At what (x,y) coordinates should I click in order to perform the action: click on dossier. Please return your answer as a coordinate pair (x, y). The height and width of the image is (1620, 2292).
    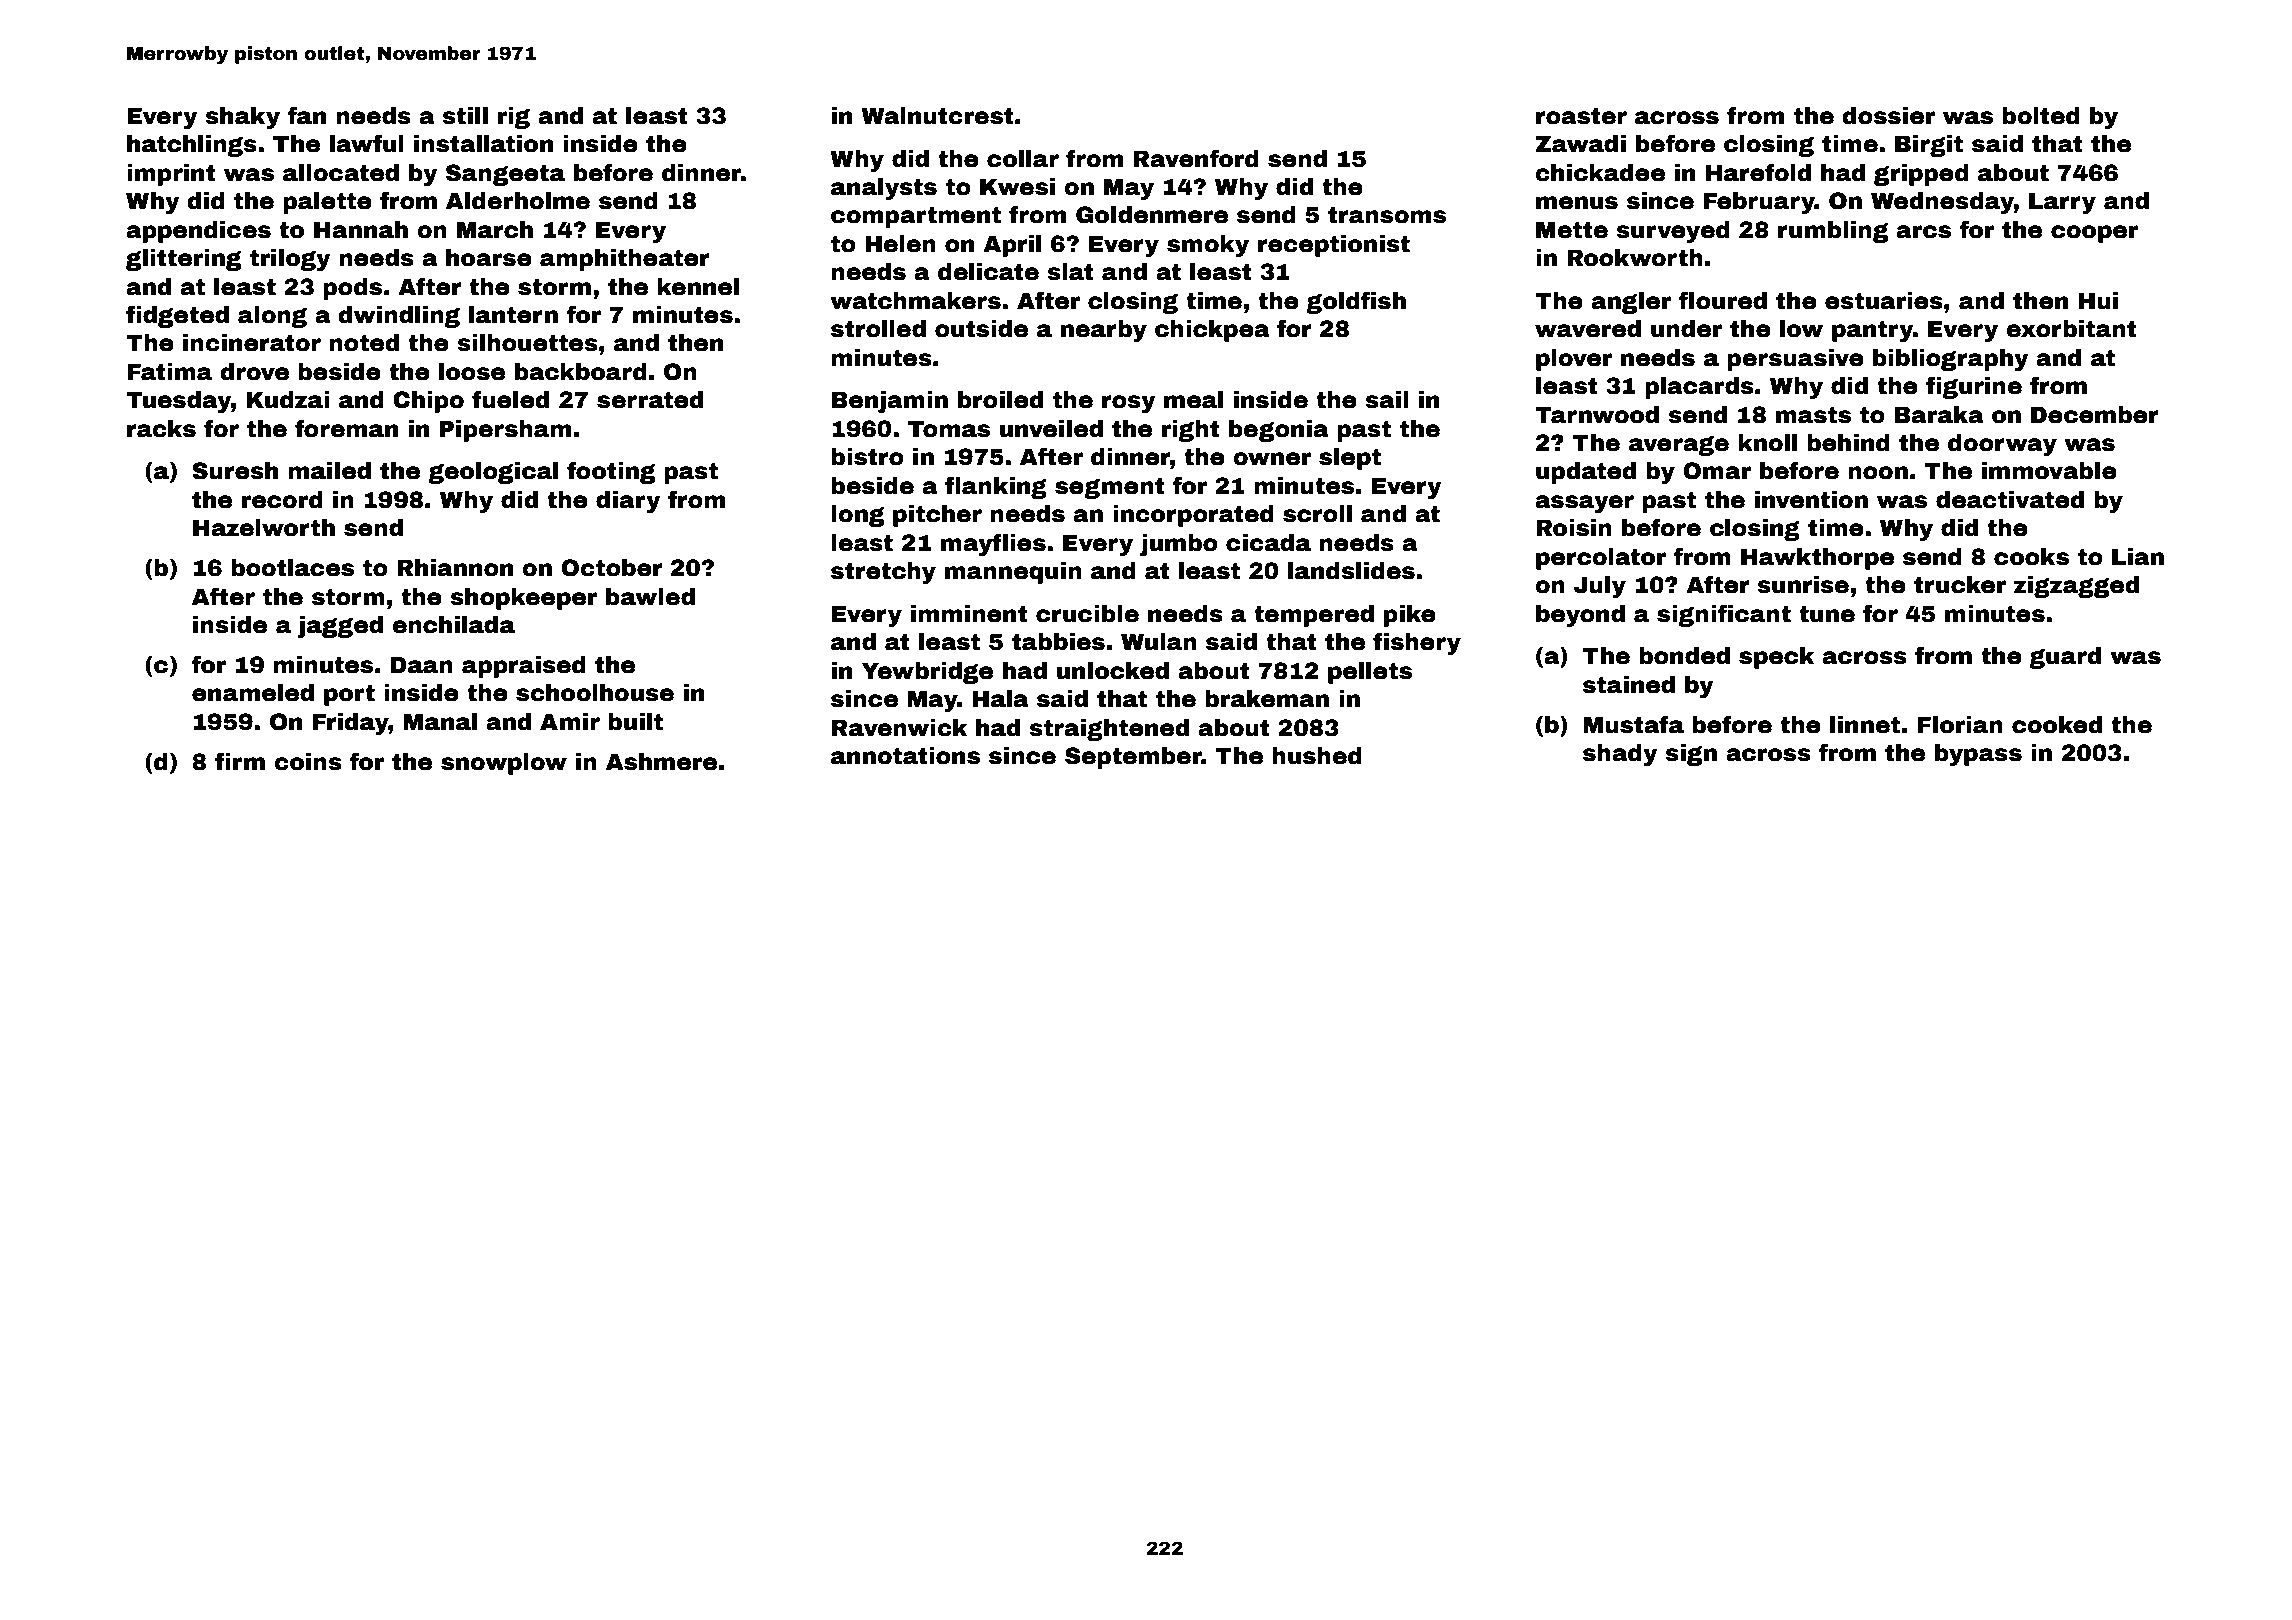
    Looking at the image, I should click on (1889, 116).
